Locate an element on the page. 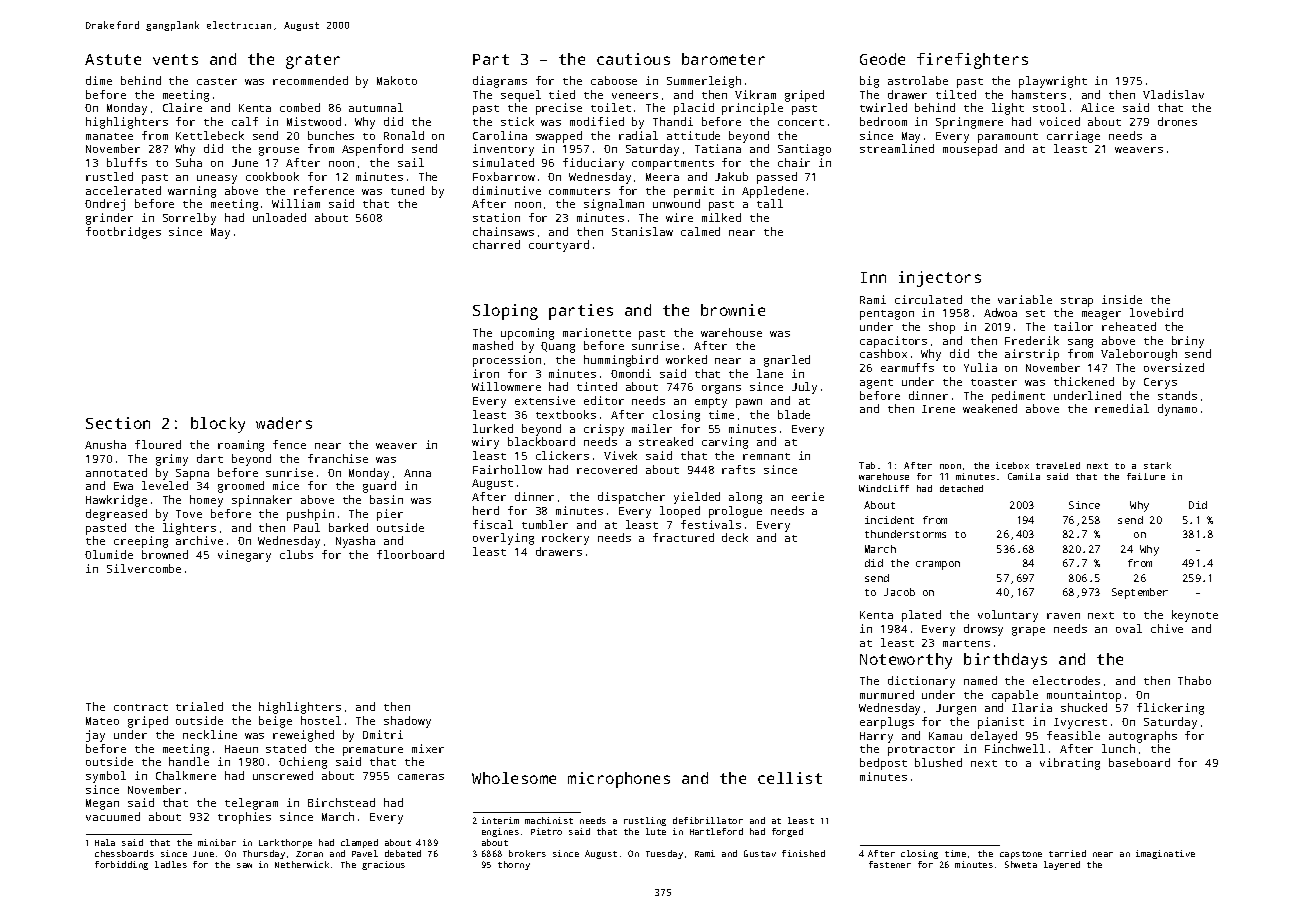 The width and height of the page is (1308, 924). firefighters is located at coordinates (972, 61).
